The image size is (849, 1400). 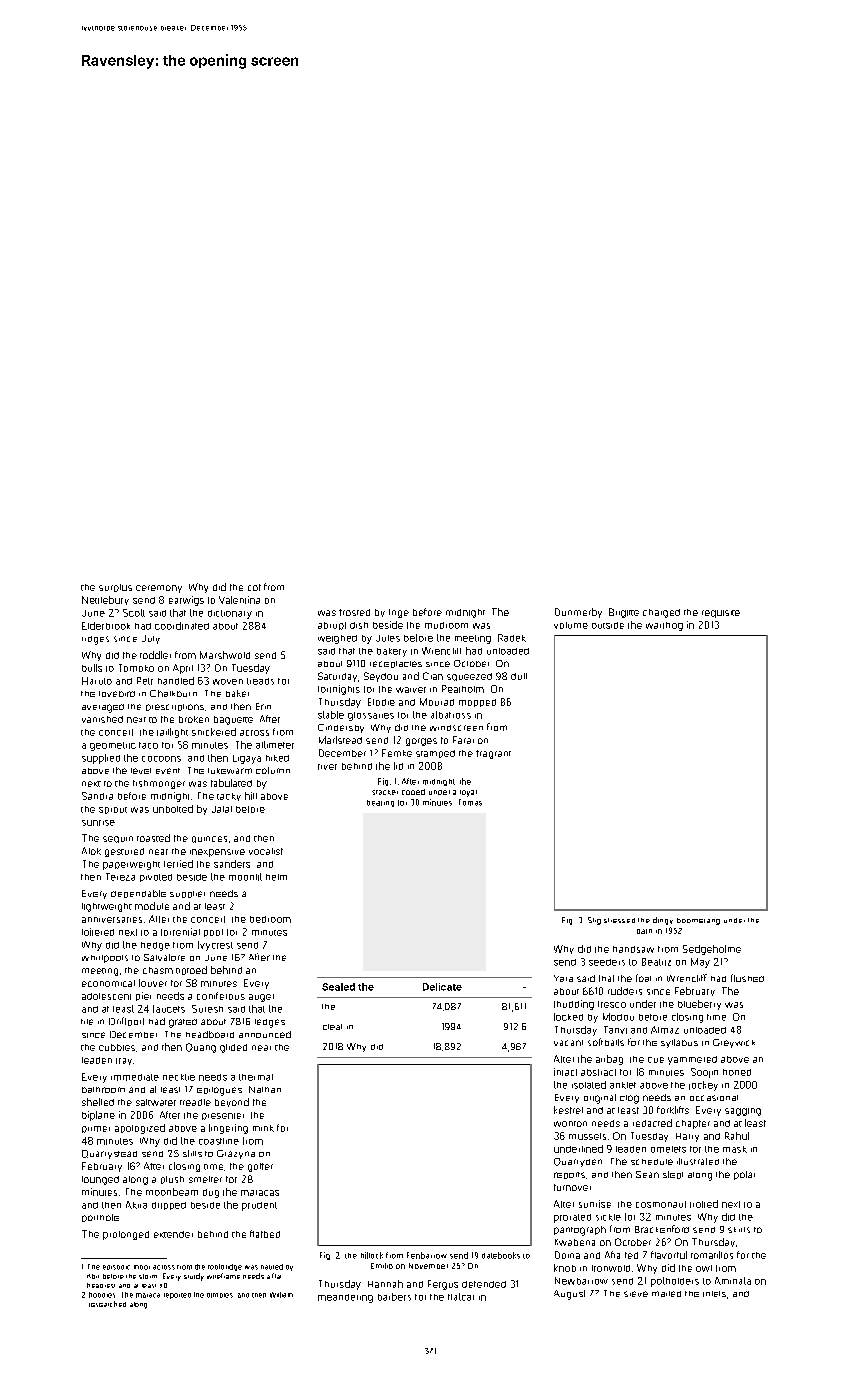 I want to click on seeders, so click(x=607, y=962).
